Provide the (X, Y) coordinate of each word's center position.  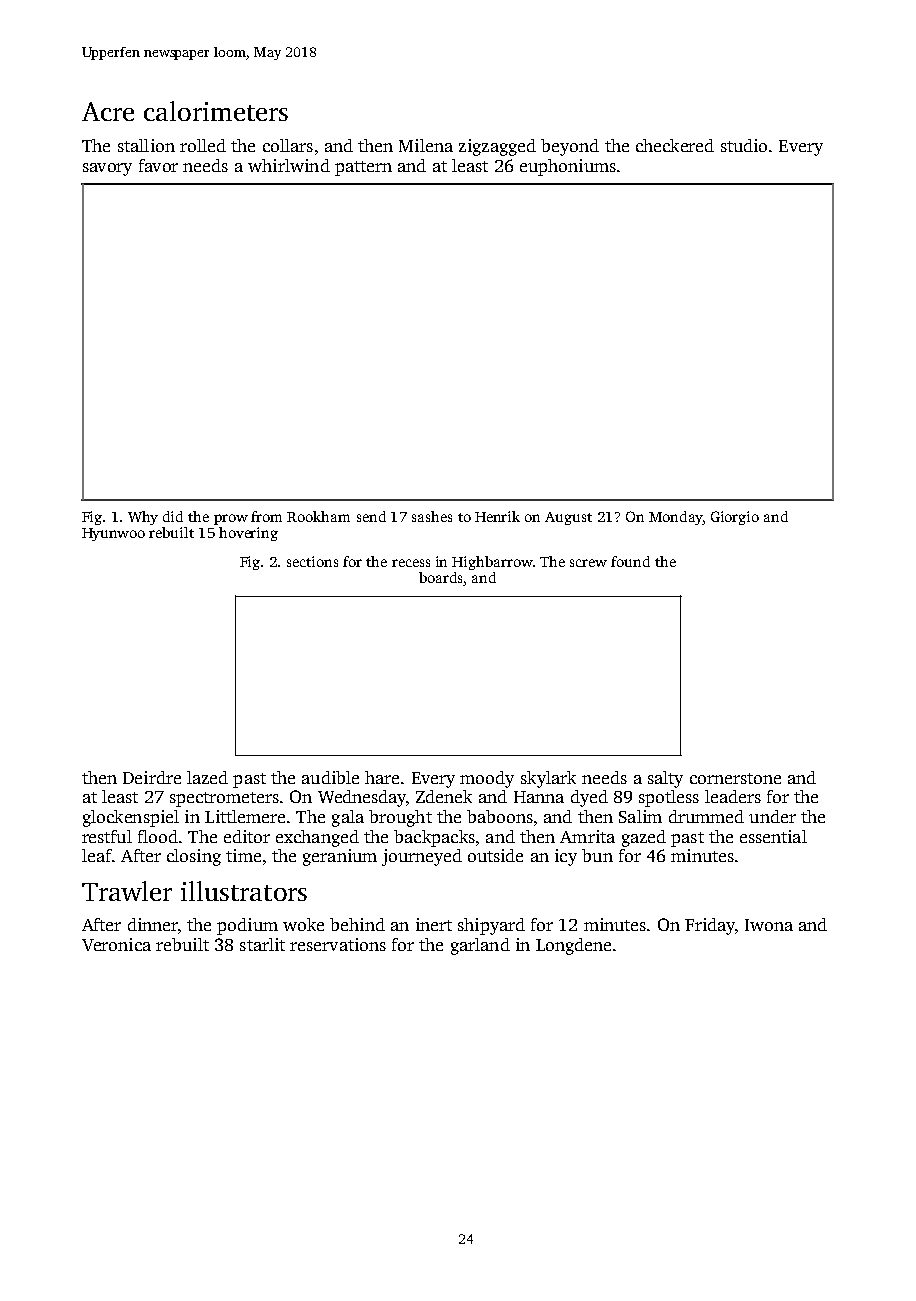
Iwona (769, 925)
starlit (262, 944)
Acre (108, 111)
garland (480, 946)
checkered (675, 145)
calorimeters (216, 111)
